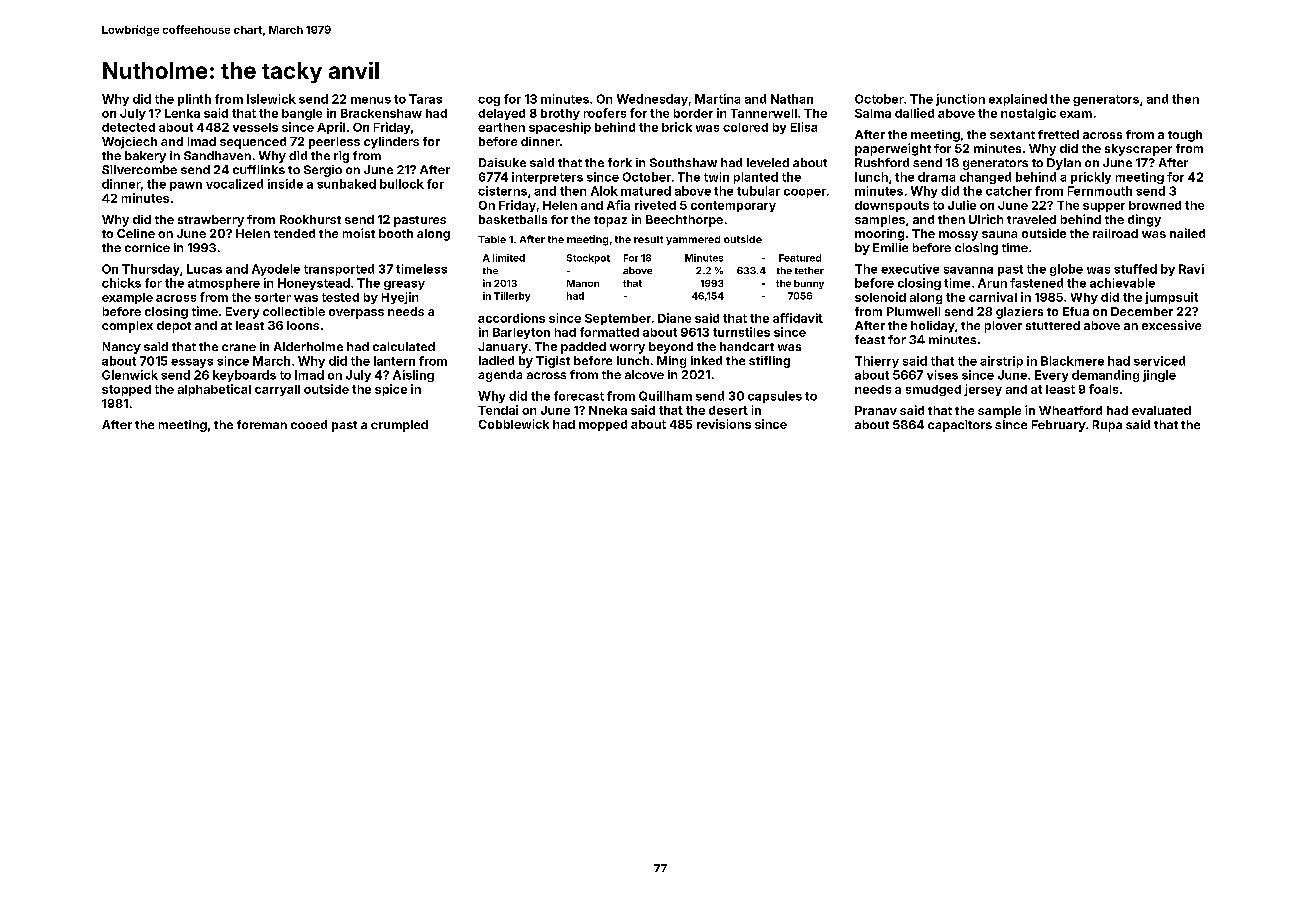  Describe the element at coordinates (792, 99) in the screenshot. I see `Nathan` at that location.
